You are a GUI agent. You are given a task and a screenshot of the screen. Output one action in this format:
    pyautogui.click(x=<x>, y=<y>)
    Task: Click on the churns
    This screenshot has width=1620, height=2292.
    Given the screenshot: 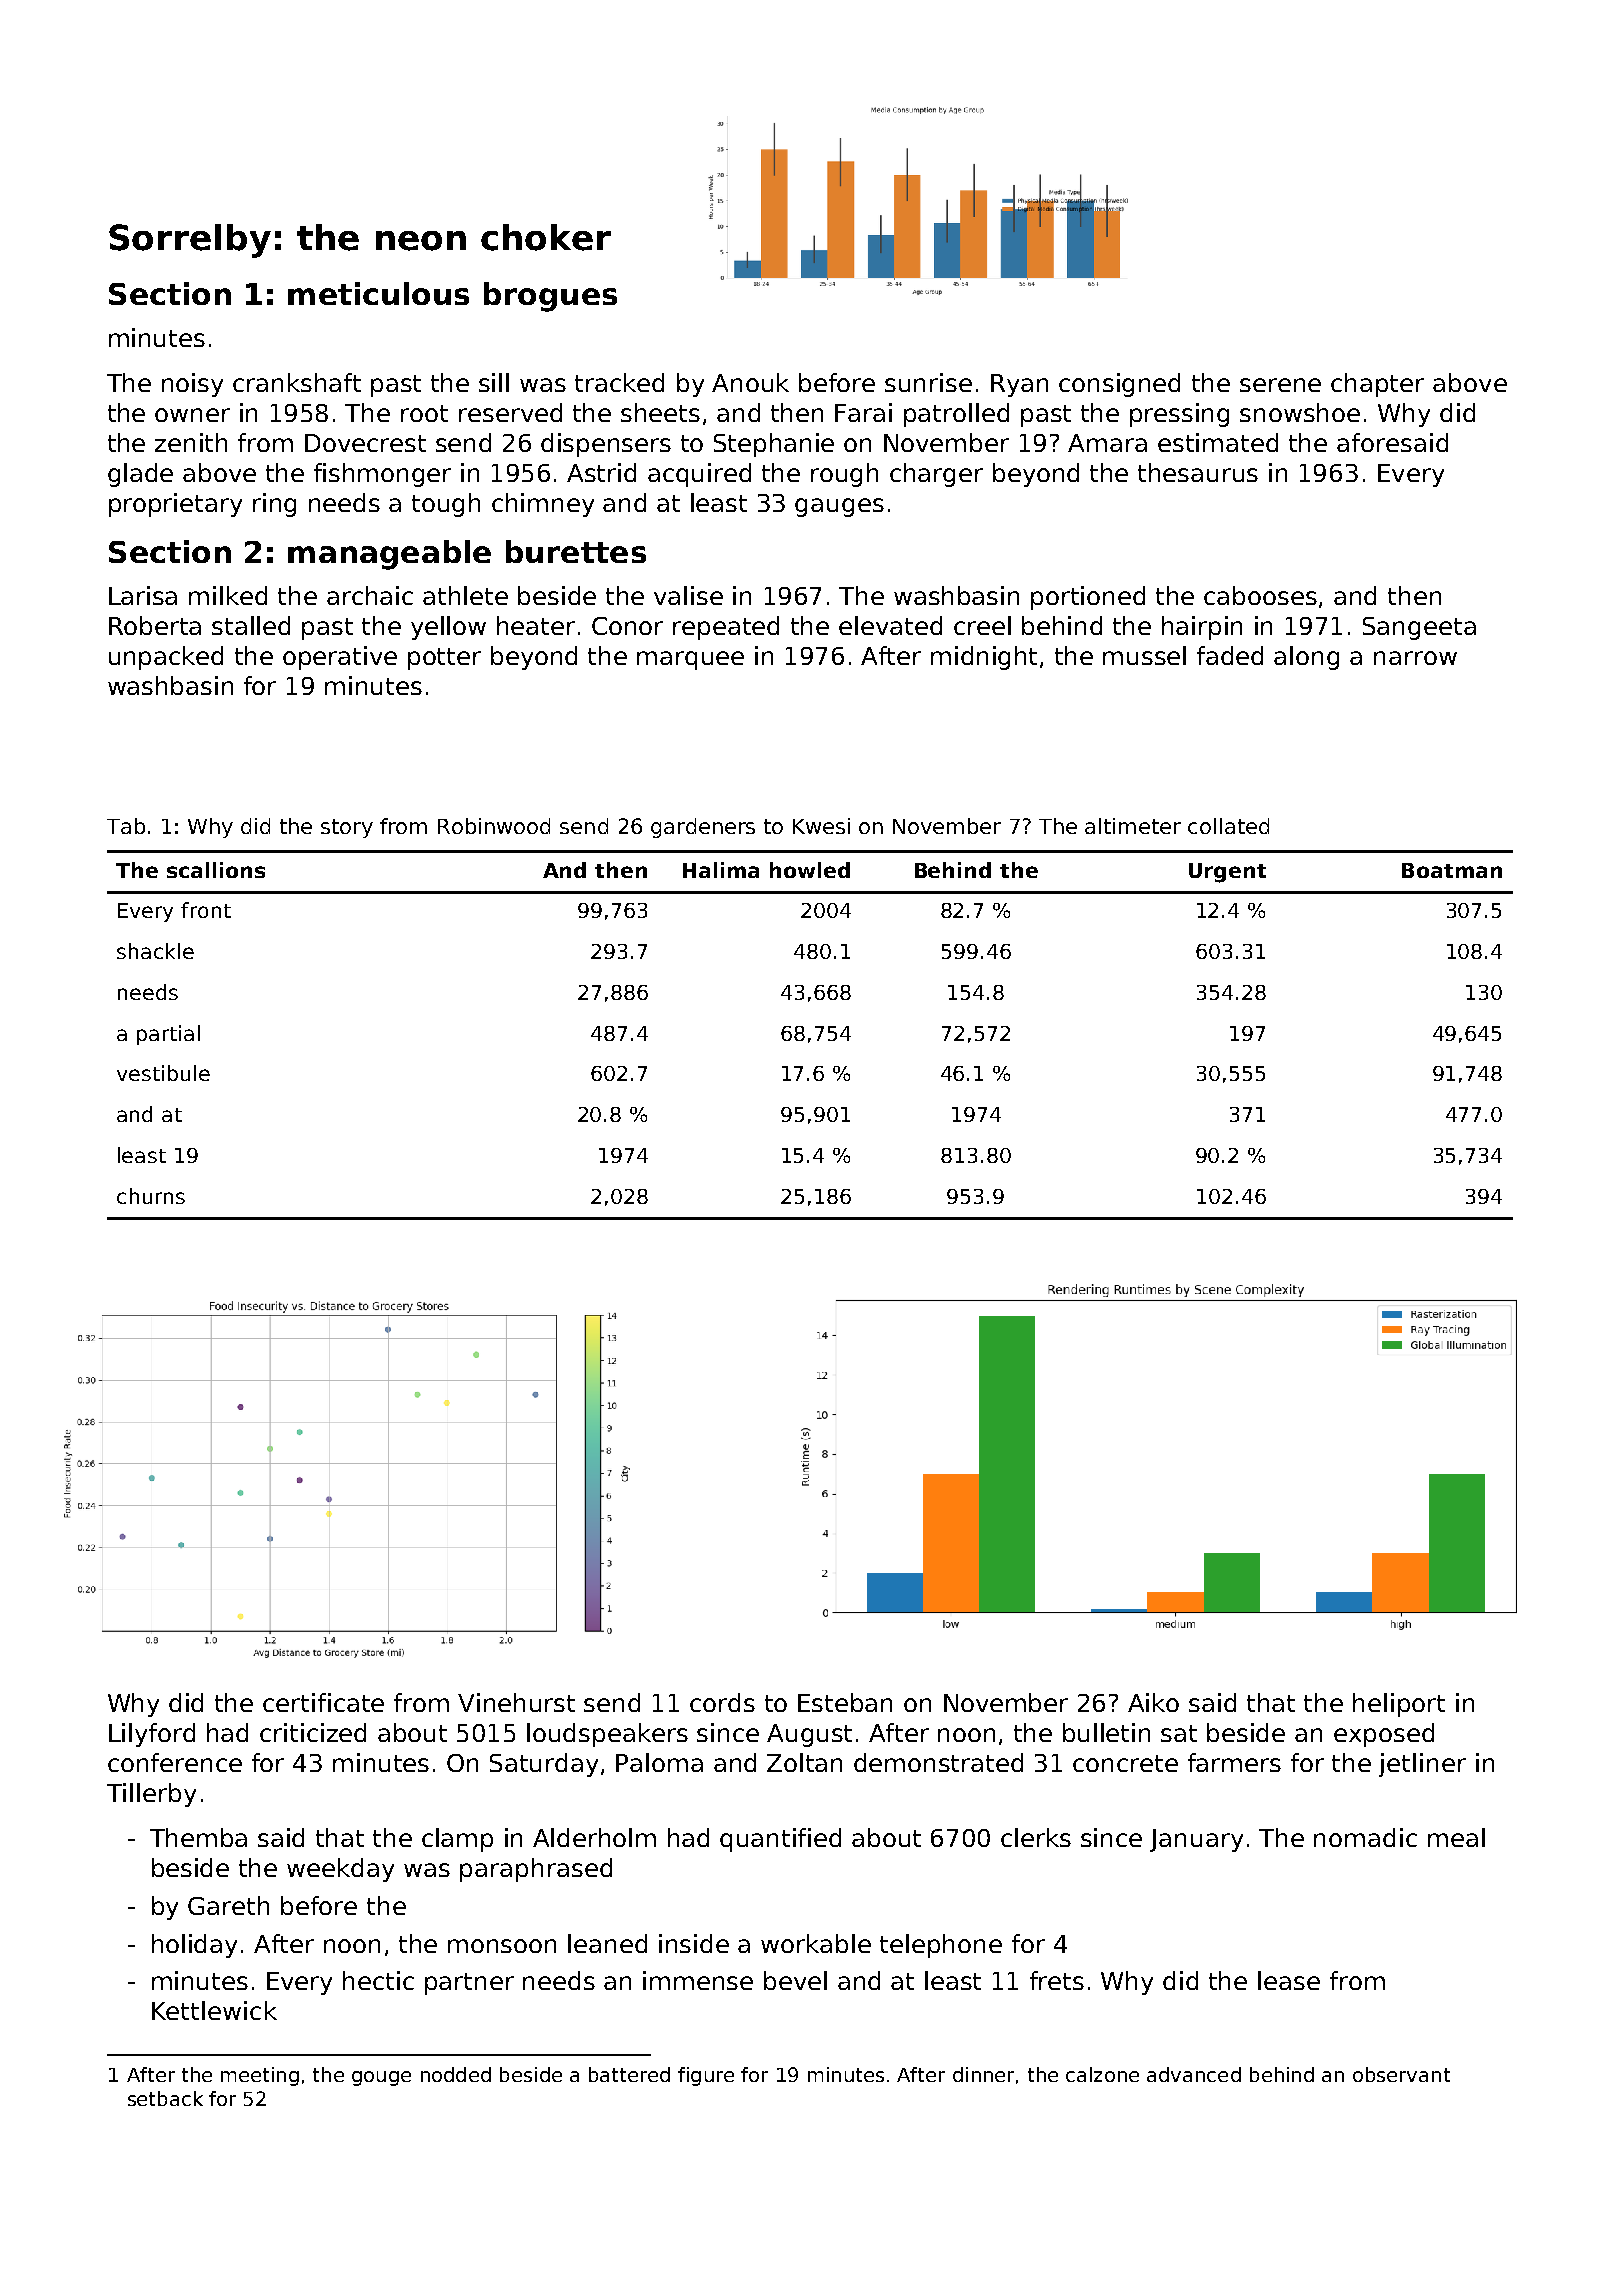 What is the action you would take?
    pyautogui.click(x=151, y=1196)
